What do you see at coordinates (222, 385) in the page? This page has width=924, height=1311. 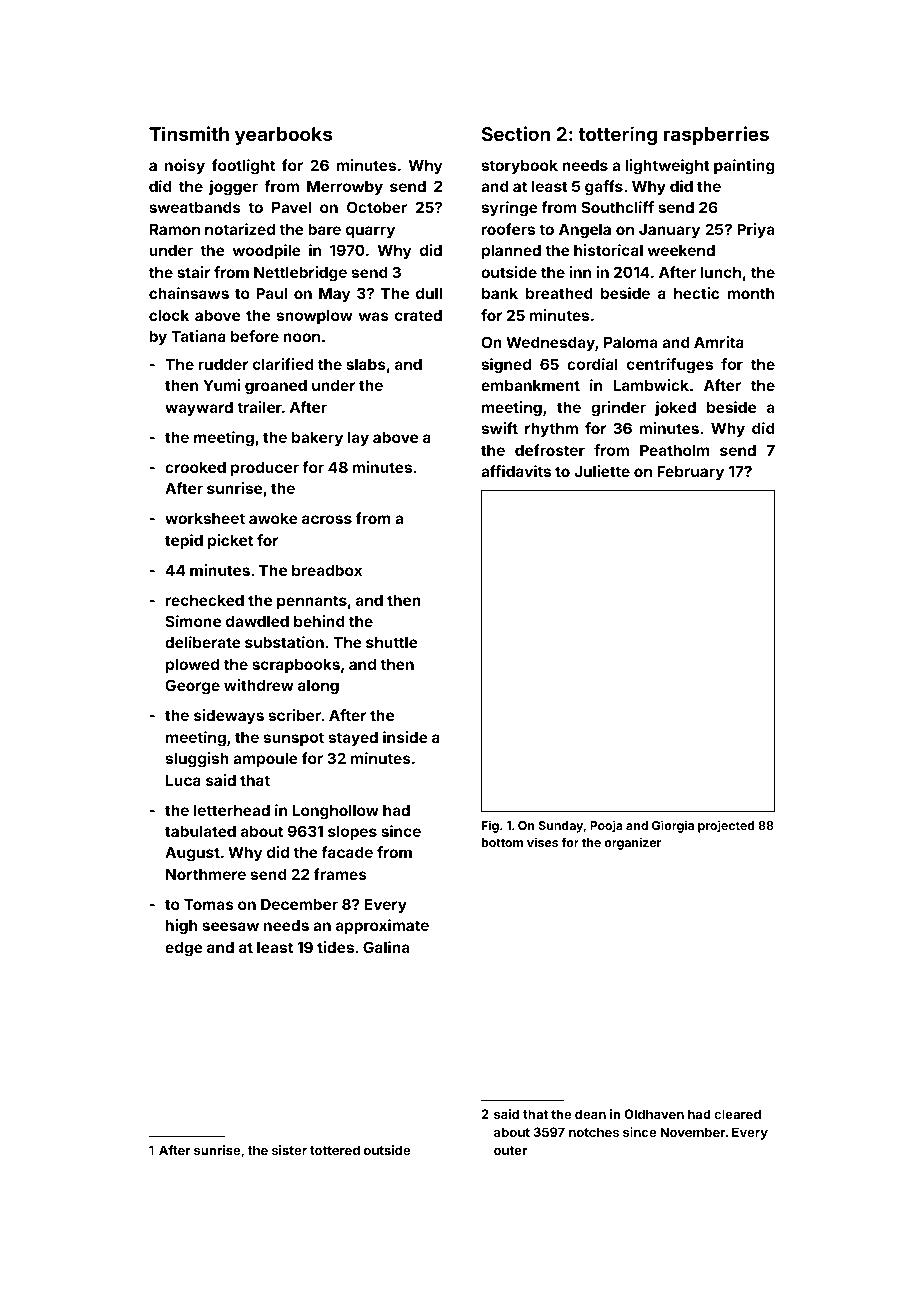 I see `Yumi` at bounding box center [222, 385].
